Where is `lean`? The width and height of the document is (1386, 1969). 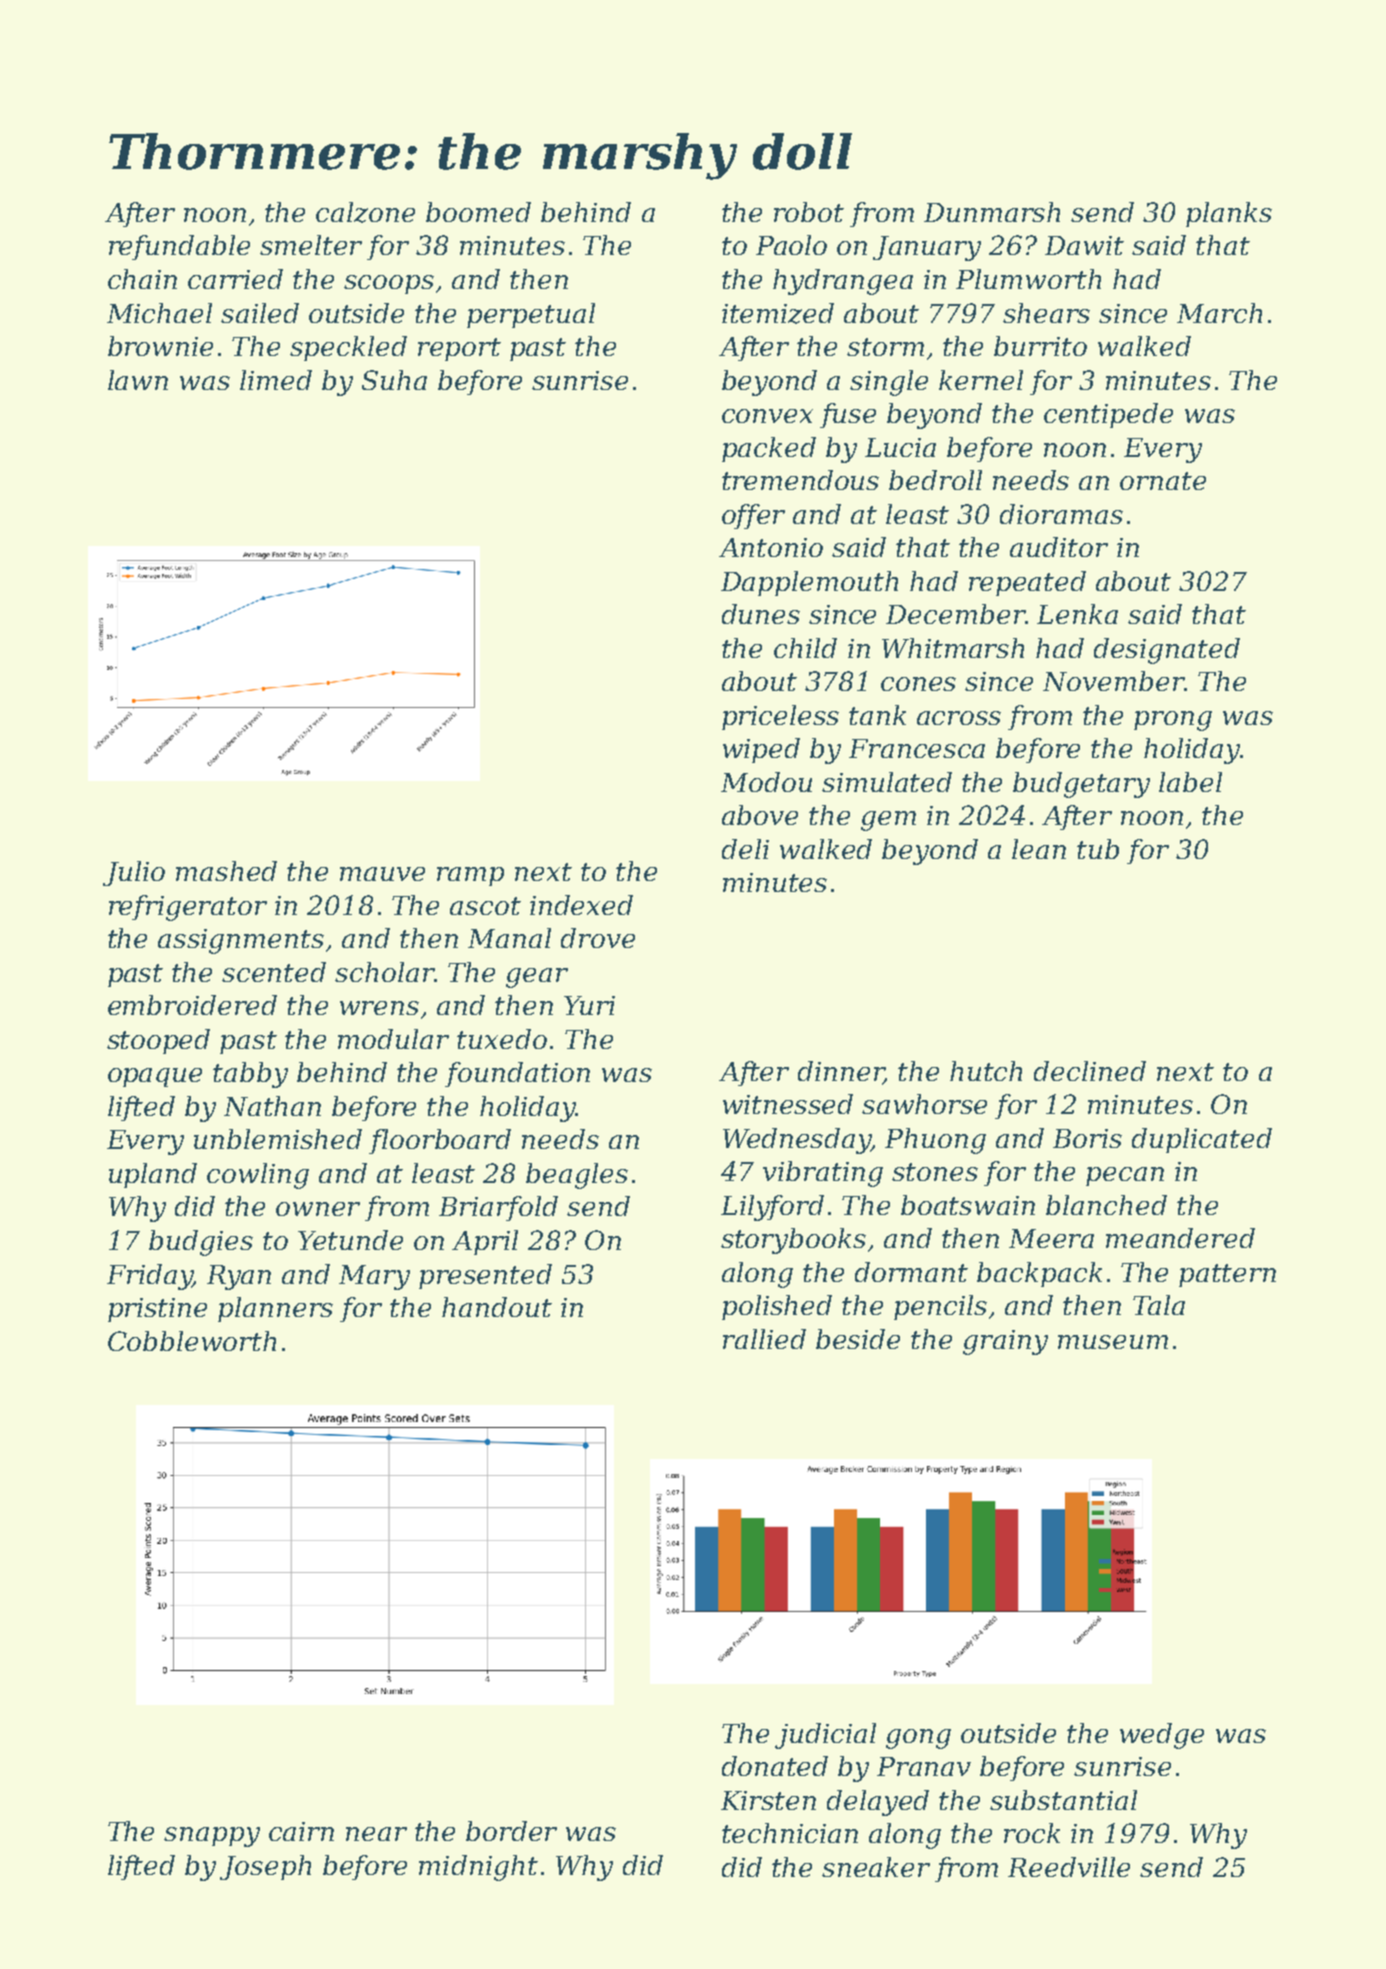 lean is located at coordinates (1039, 849).
